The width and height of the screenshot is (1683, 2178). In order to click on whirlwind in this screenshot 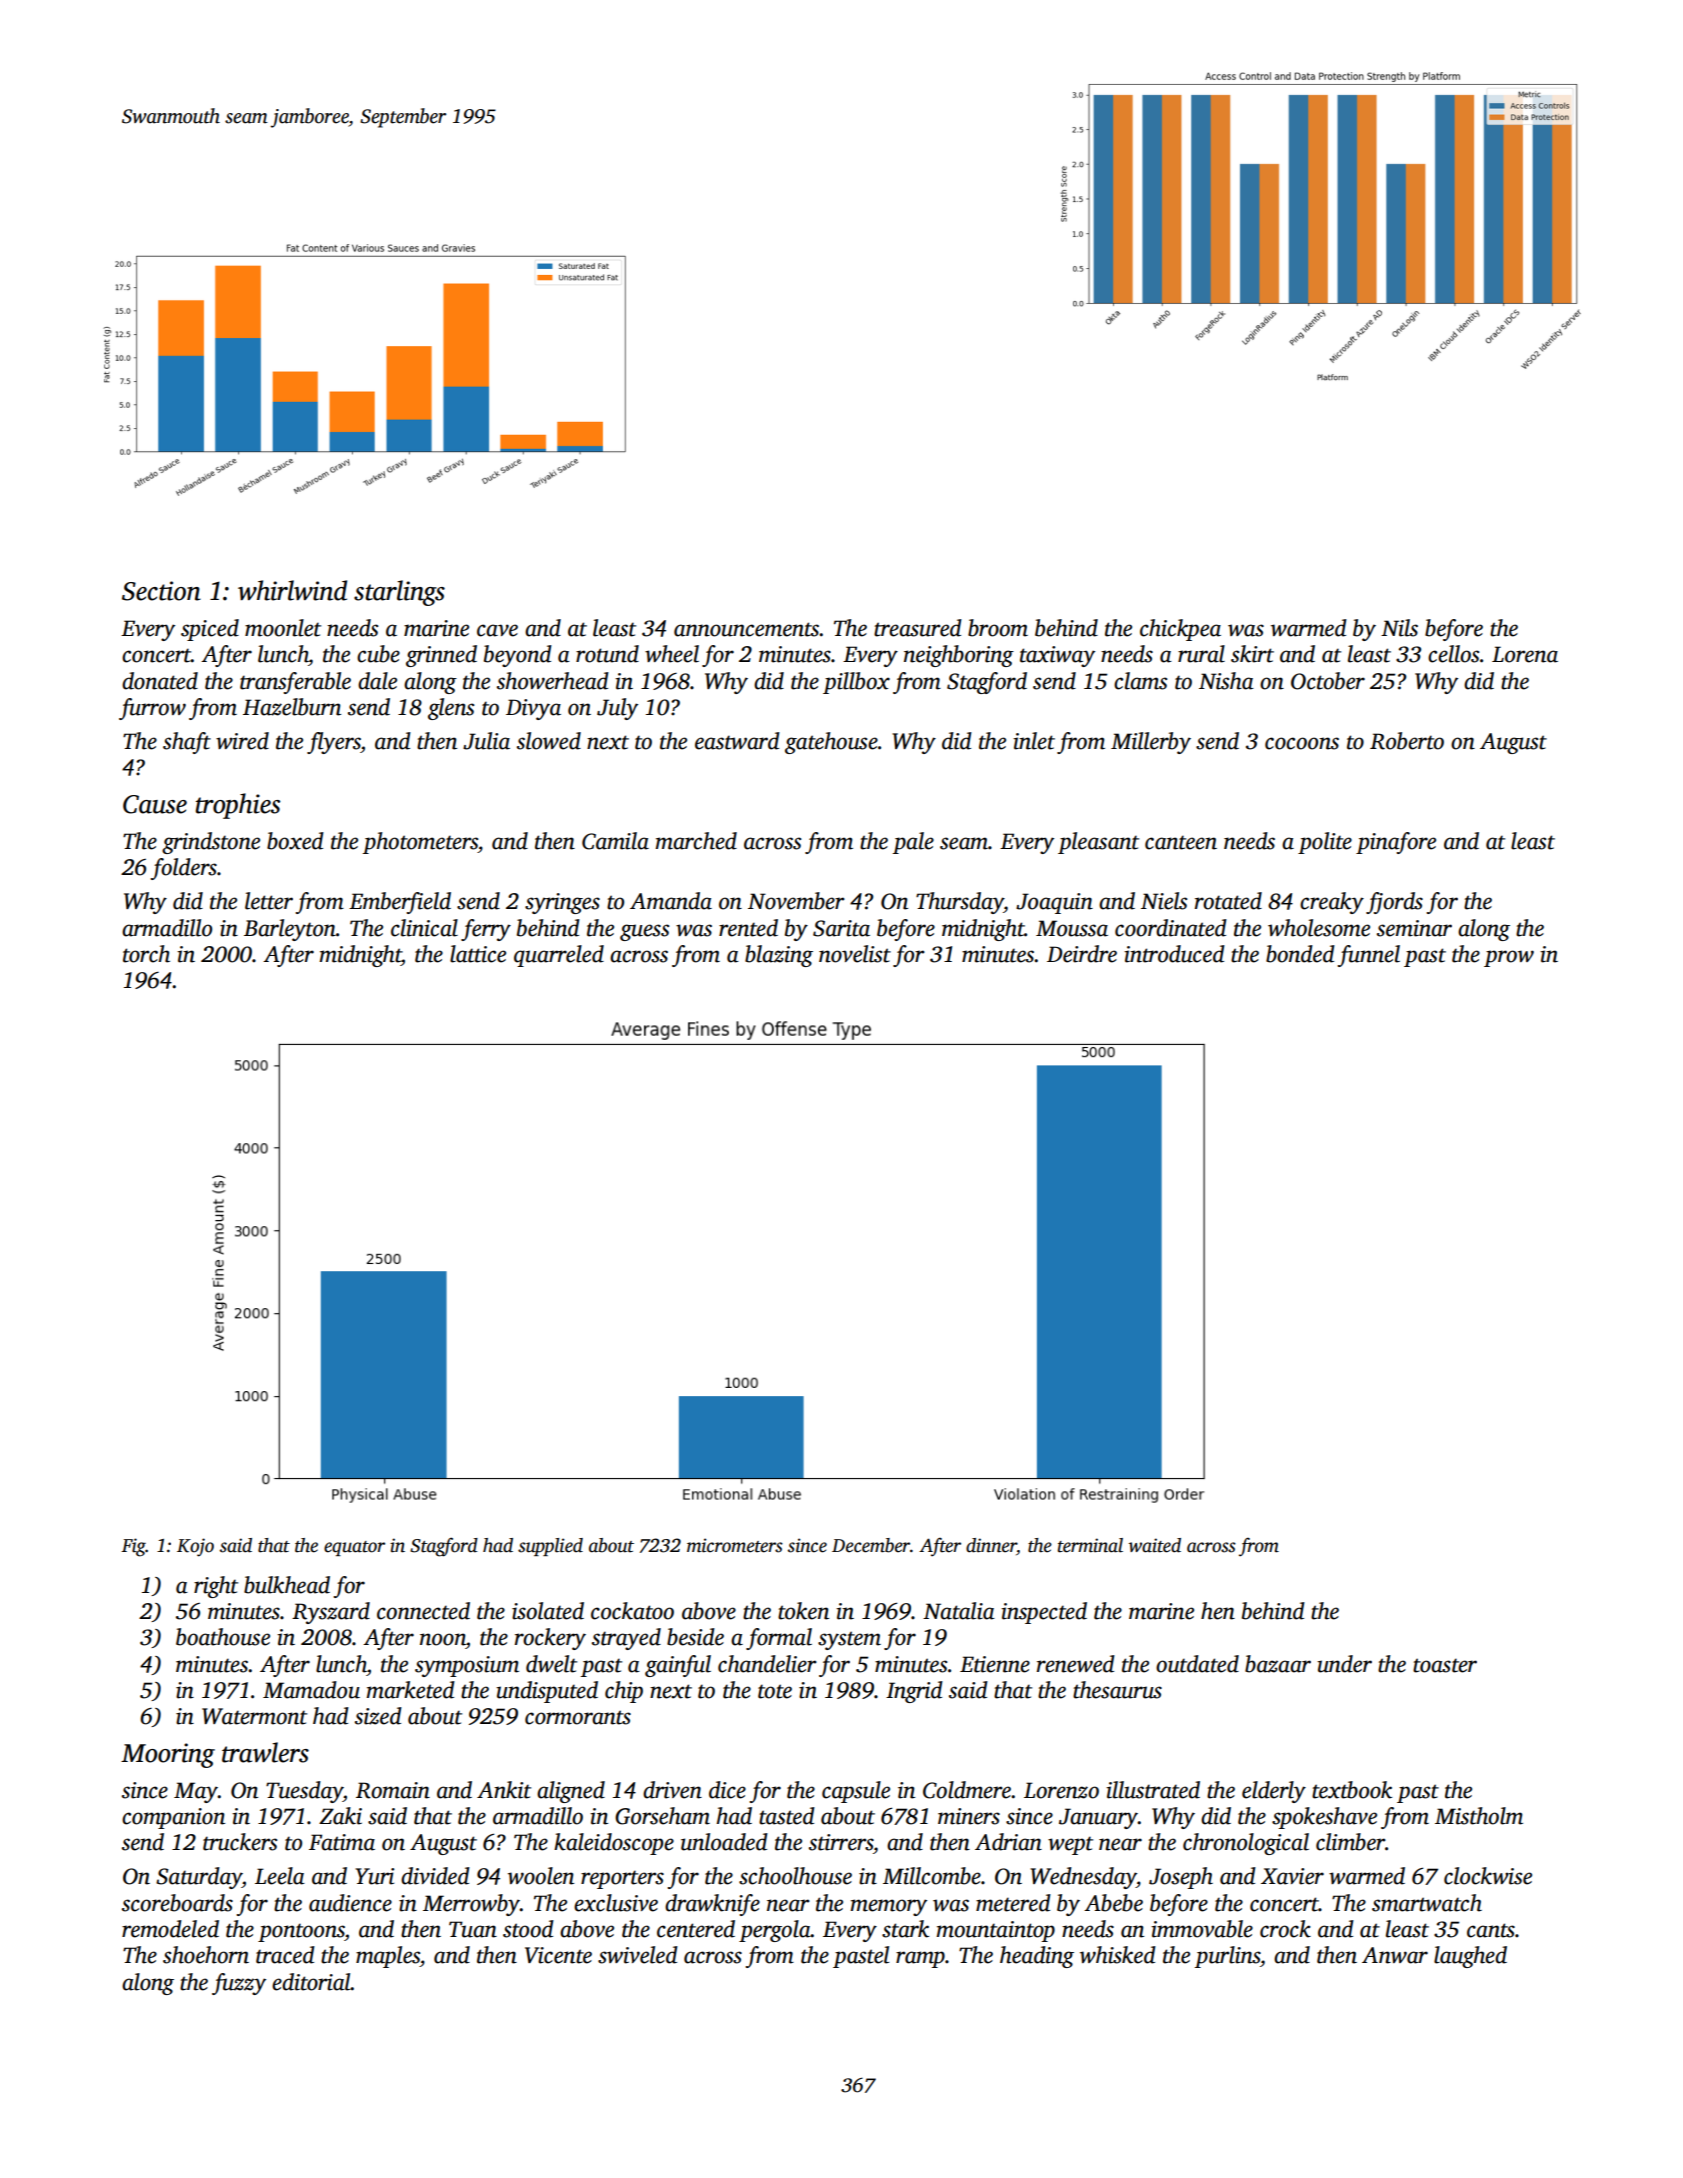, I will do `click(292, 590)`.
